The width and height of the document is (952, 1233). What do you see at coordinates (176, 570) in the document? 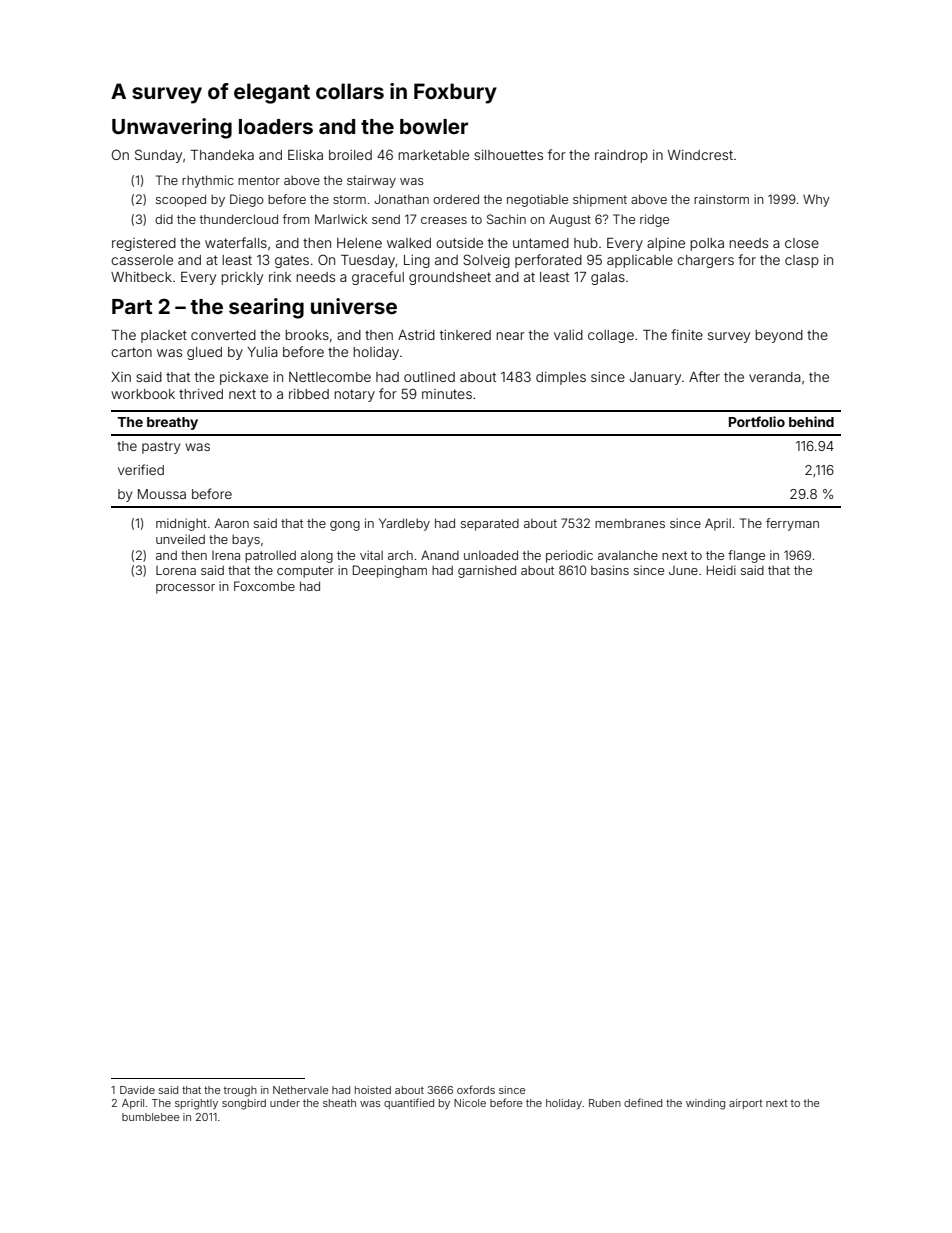
I see `Lorena` at bounding box center [176, 570].
